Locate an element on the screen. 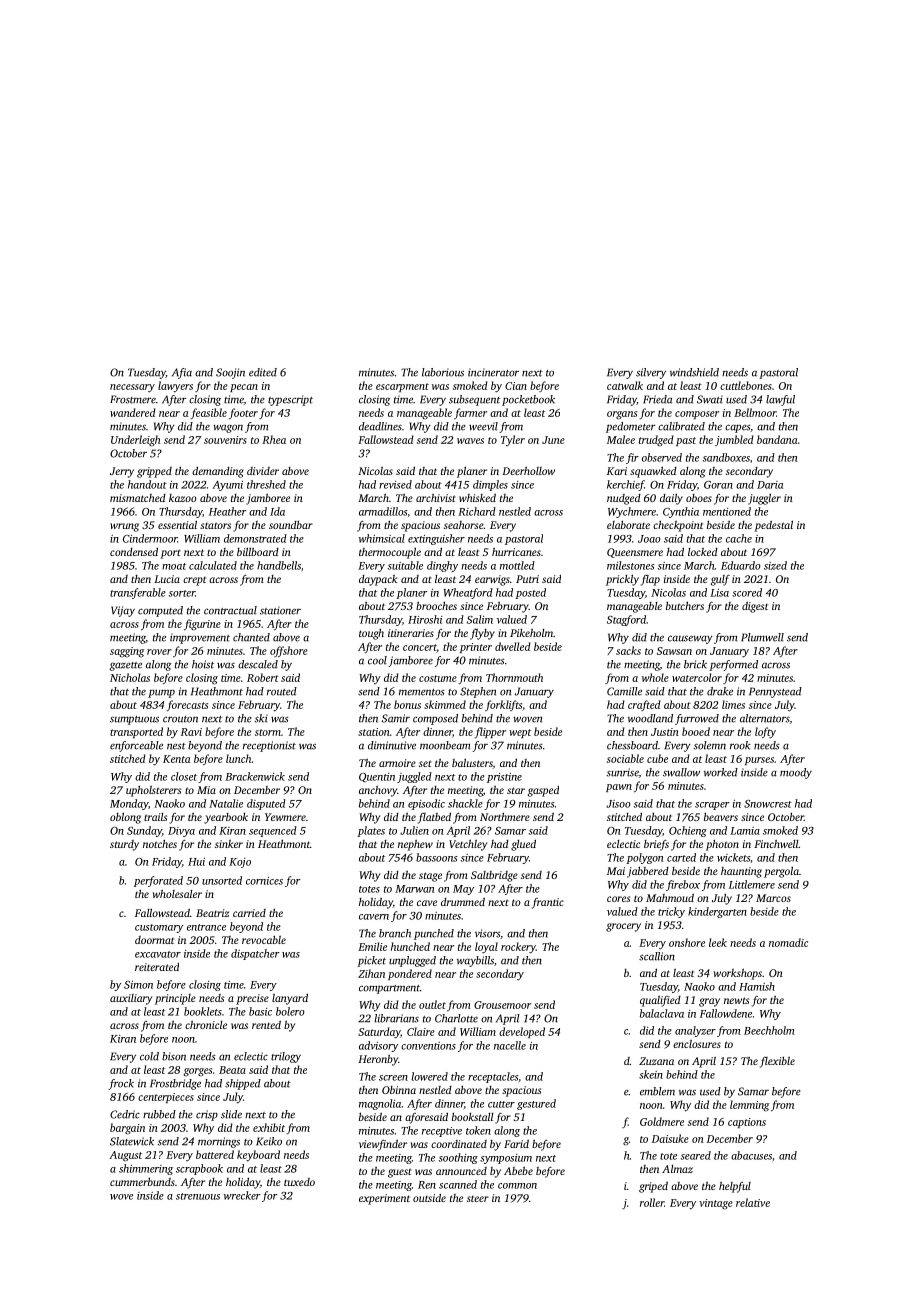  star is located at coordinates (516, 790).
